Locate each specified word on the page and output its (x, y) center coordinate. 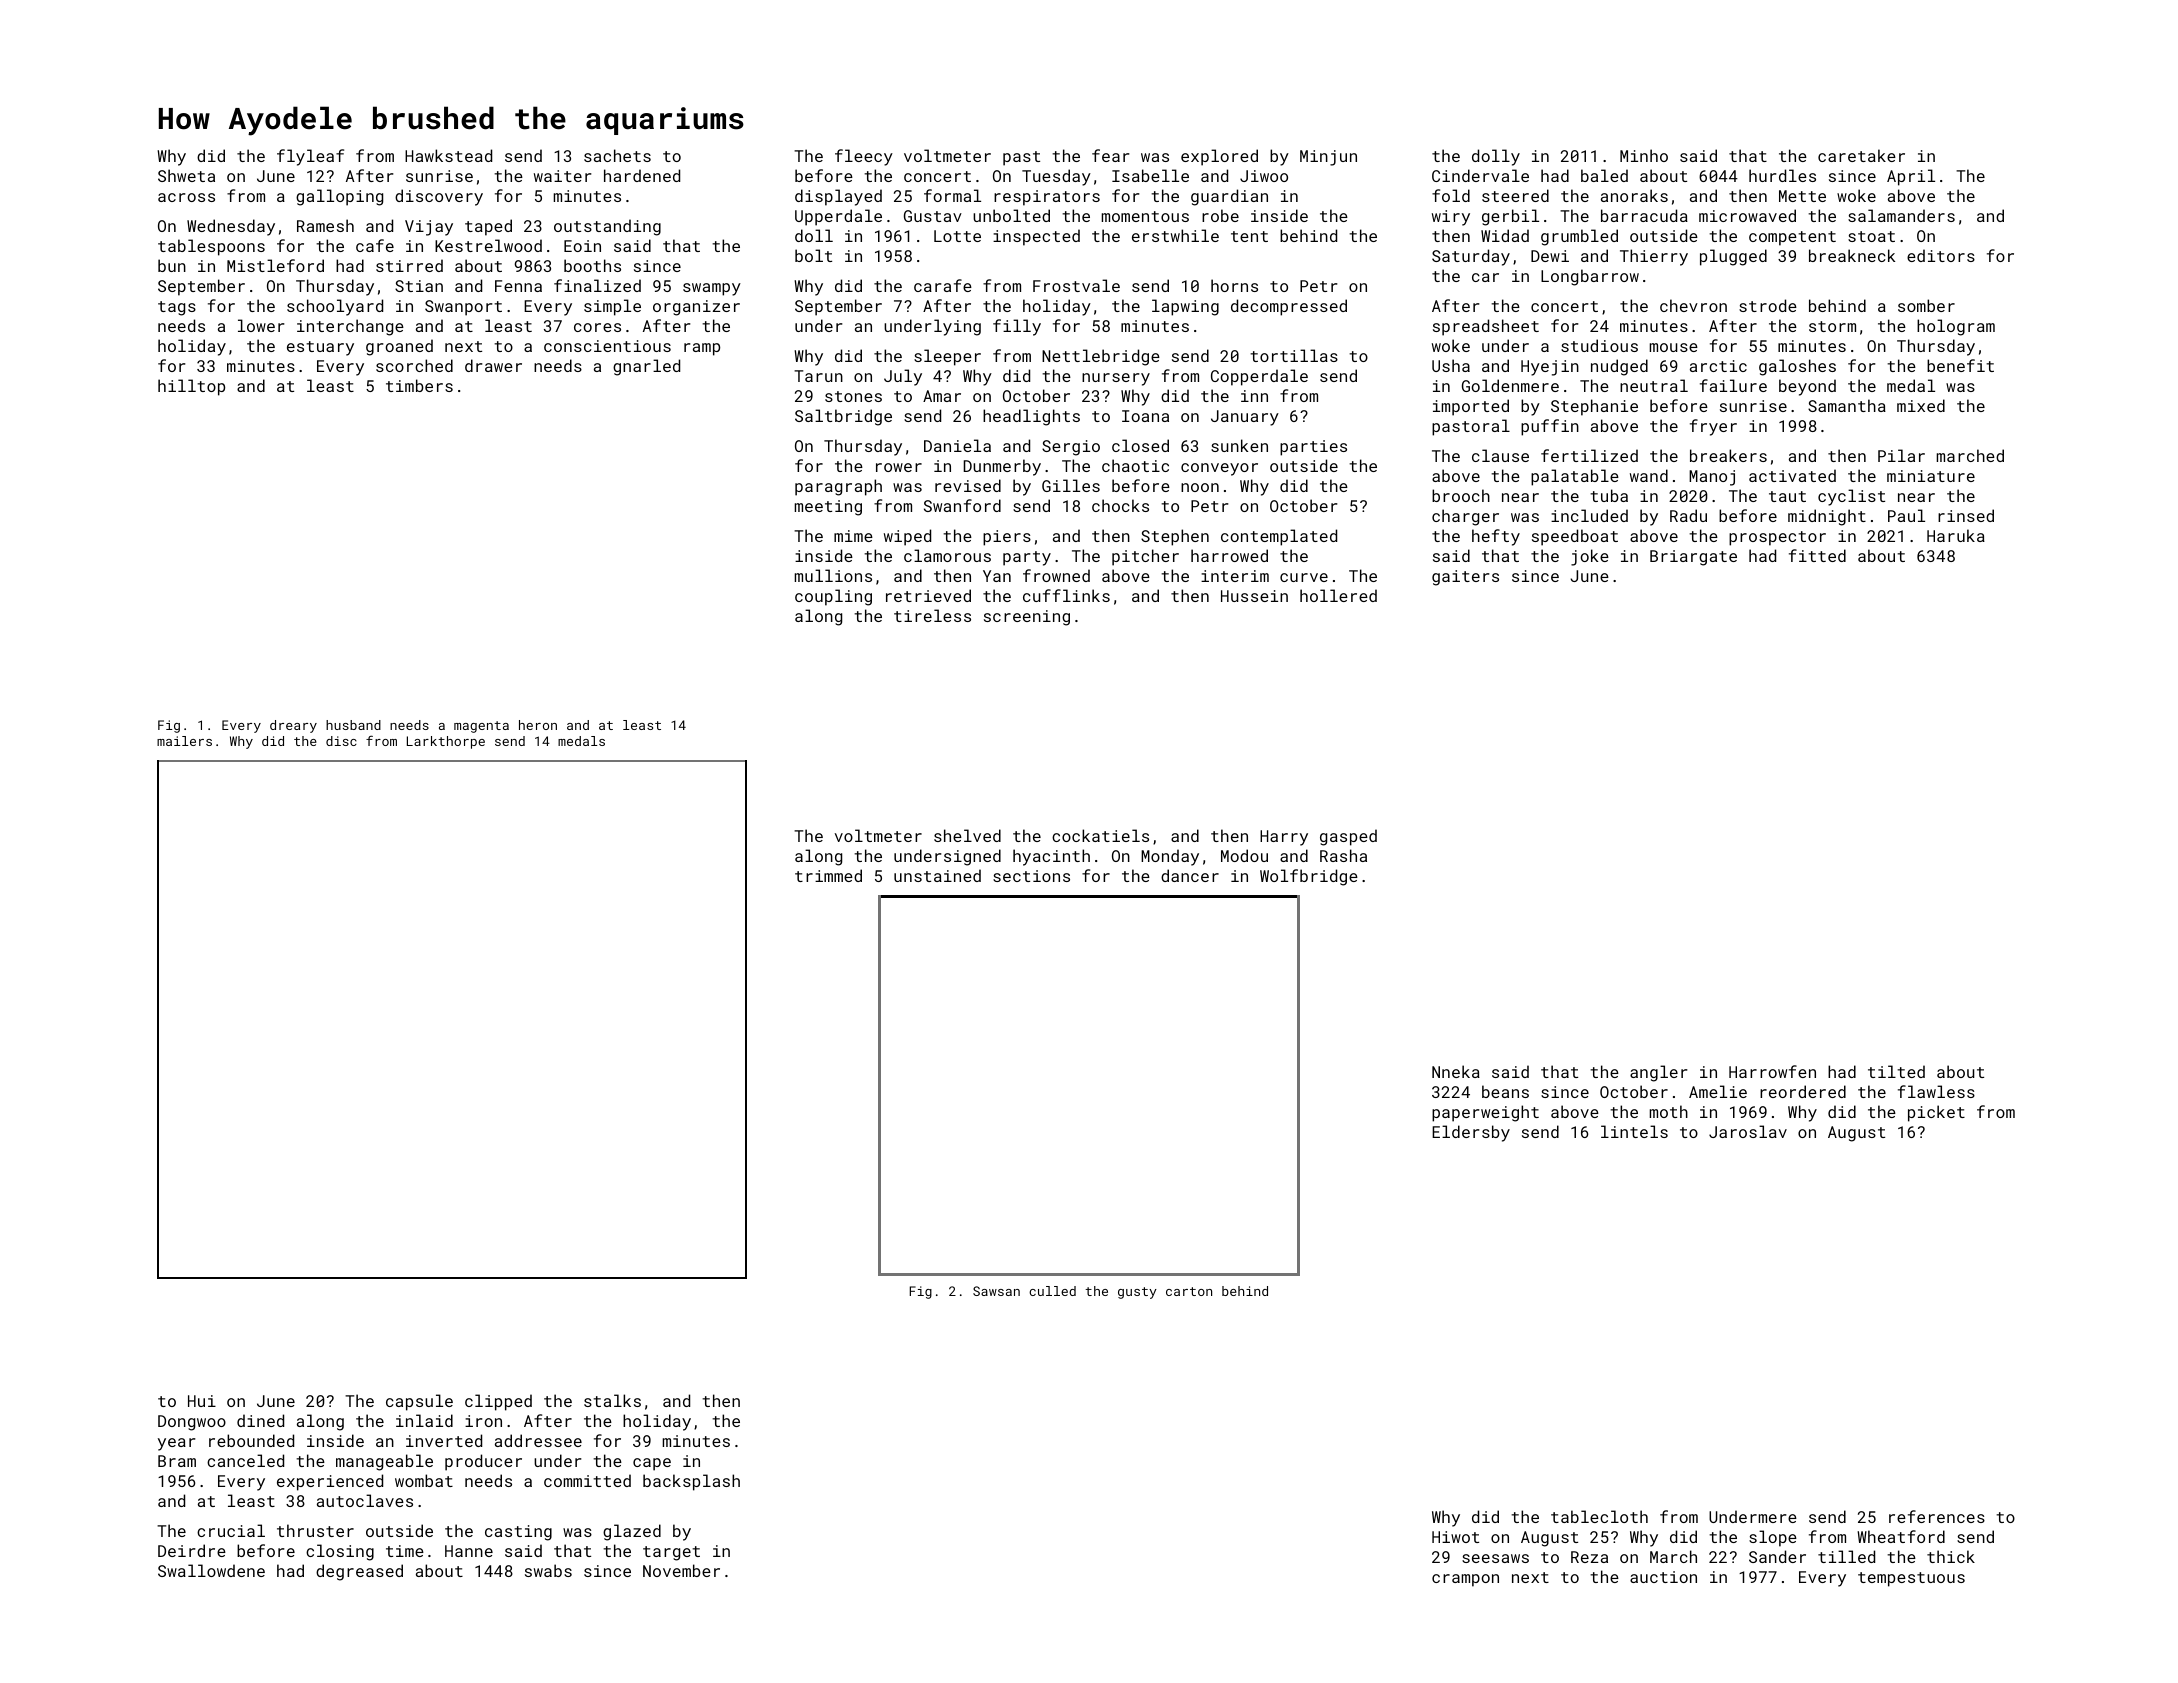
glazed (632, 1532)
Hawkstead (448, 155)
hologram (1956, 327)
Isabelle (1150, 175)
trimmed (828, 875)
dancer (1190, 875)
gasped (1348, 837)
